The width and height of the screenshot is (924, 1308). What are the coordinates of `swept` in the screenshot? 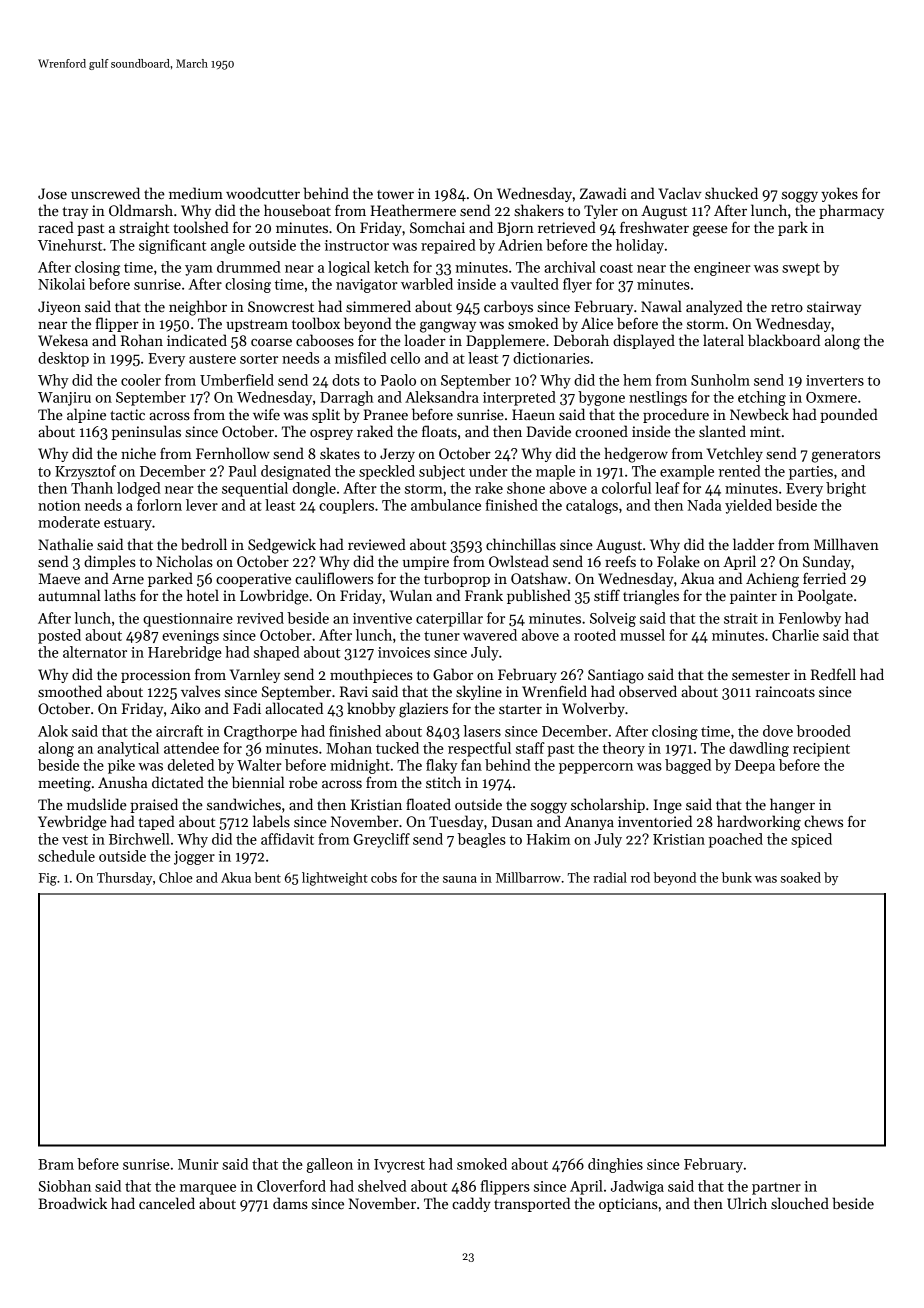 It's located at (801, 269).
